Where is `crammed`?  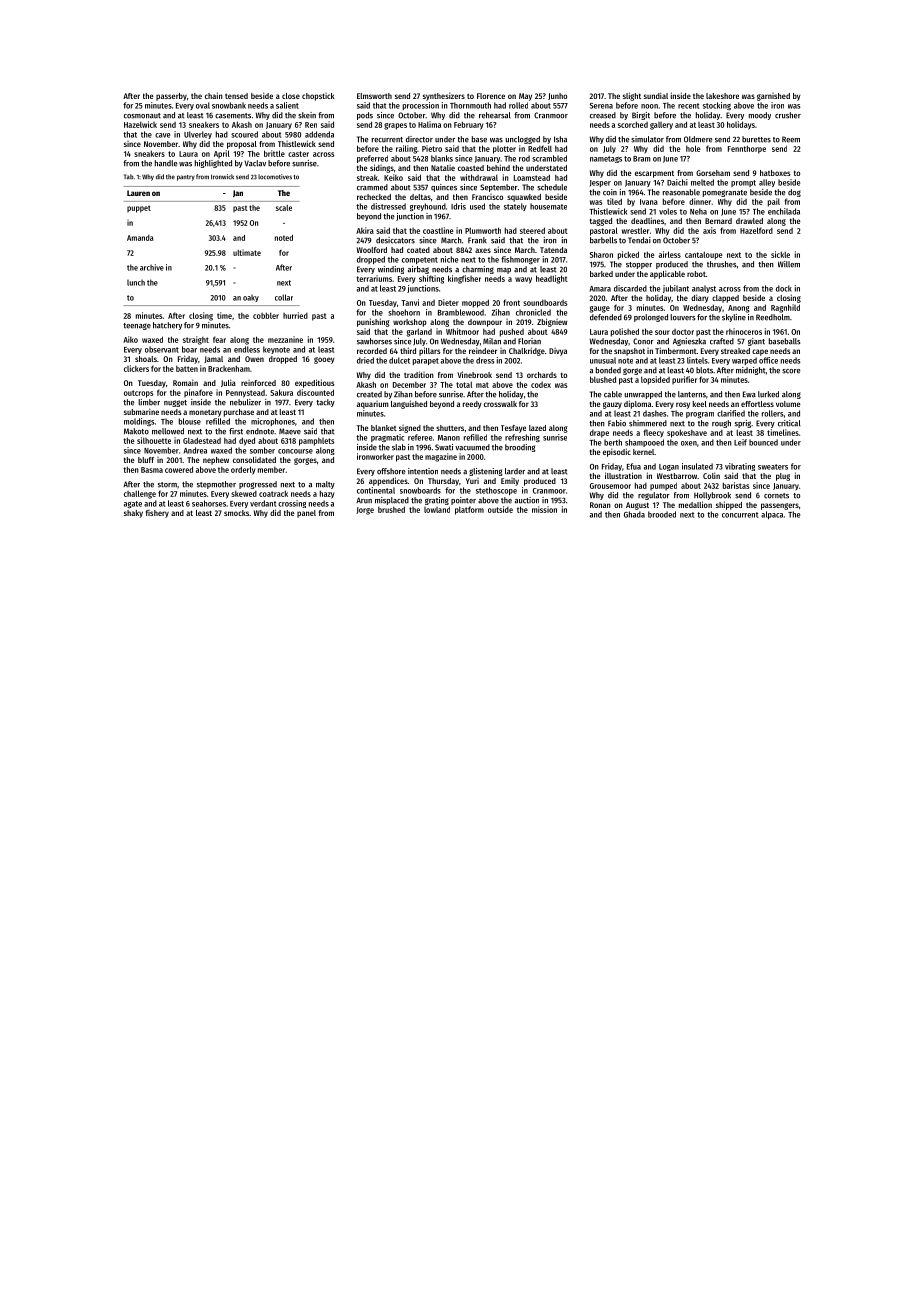 crammed is located at coordinates (372, 187).
